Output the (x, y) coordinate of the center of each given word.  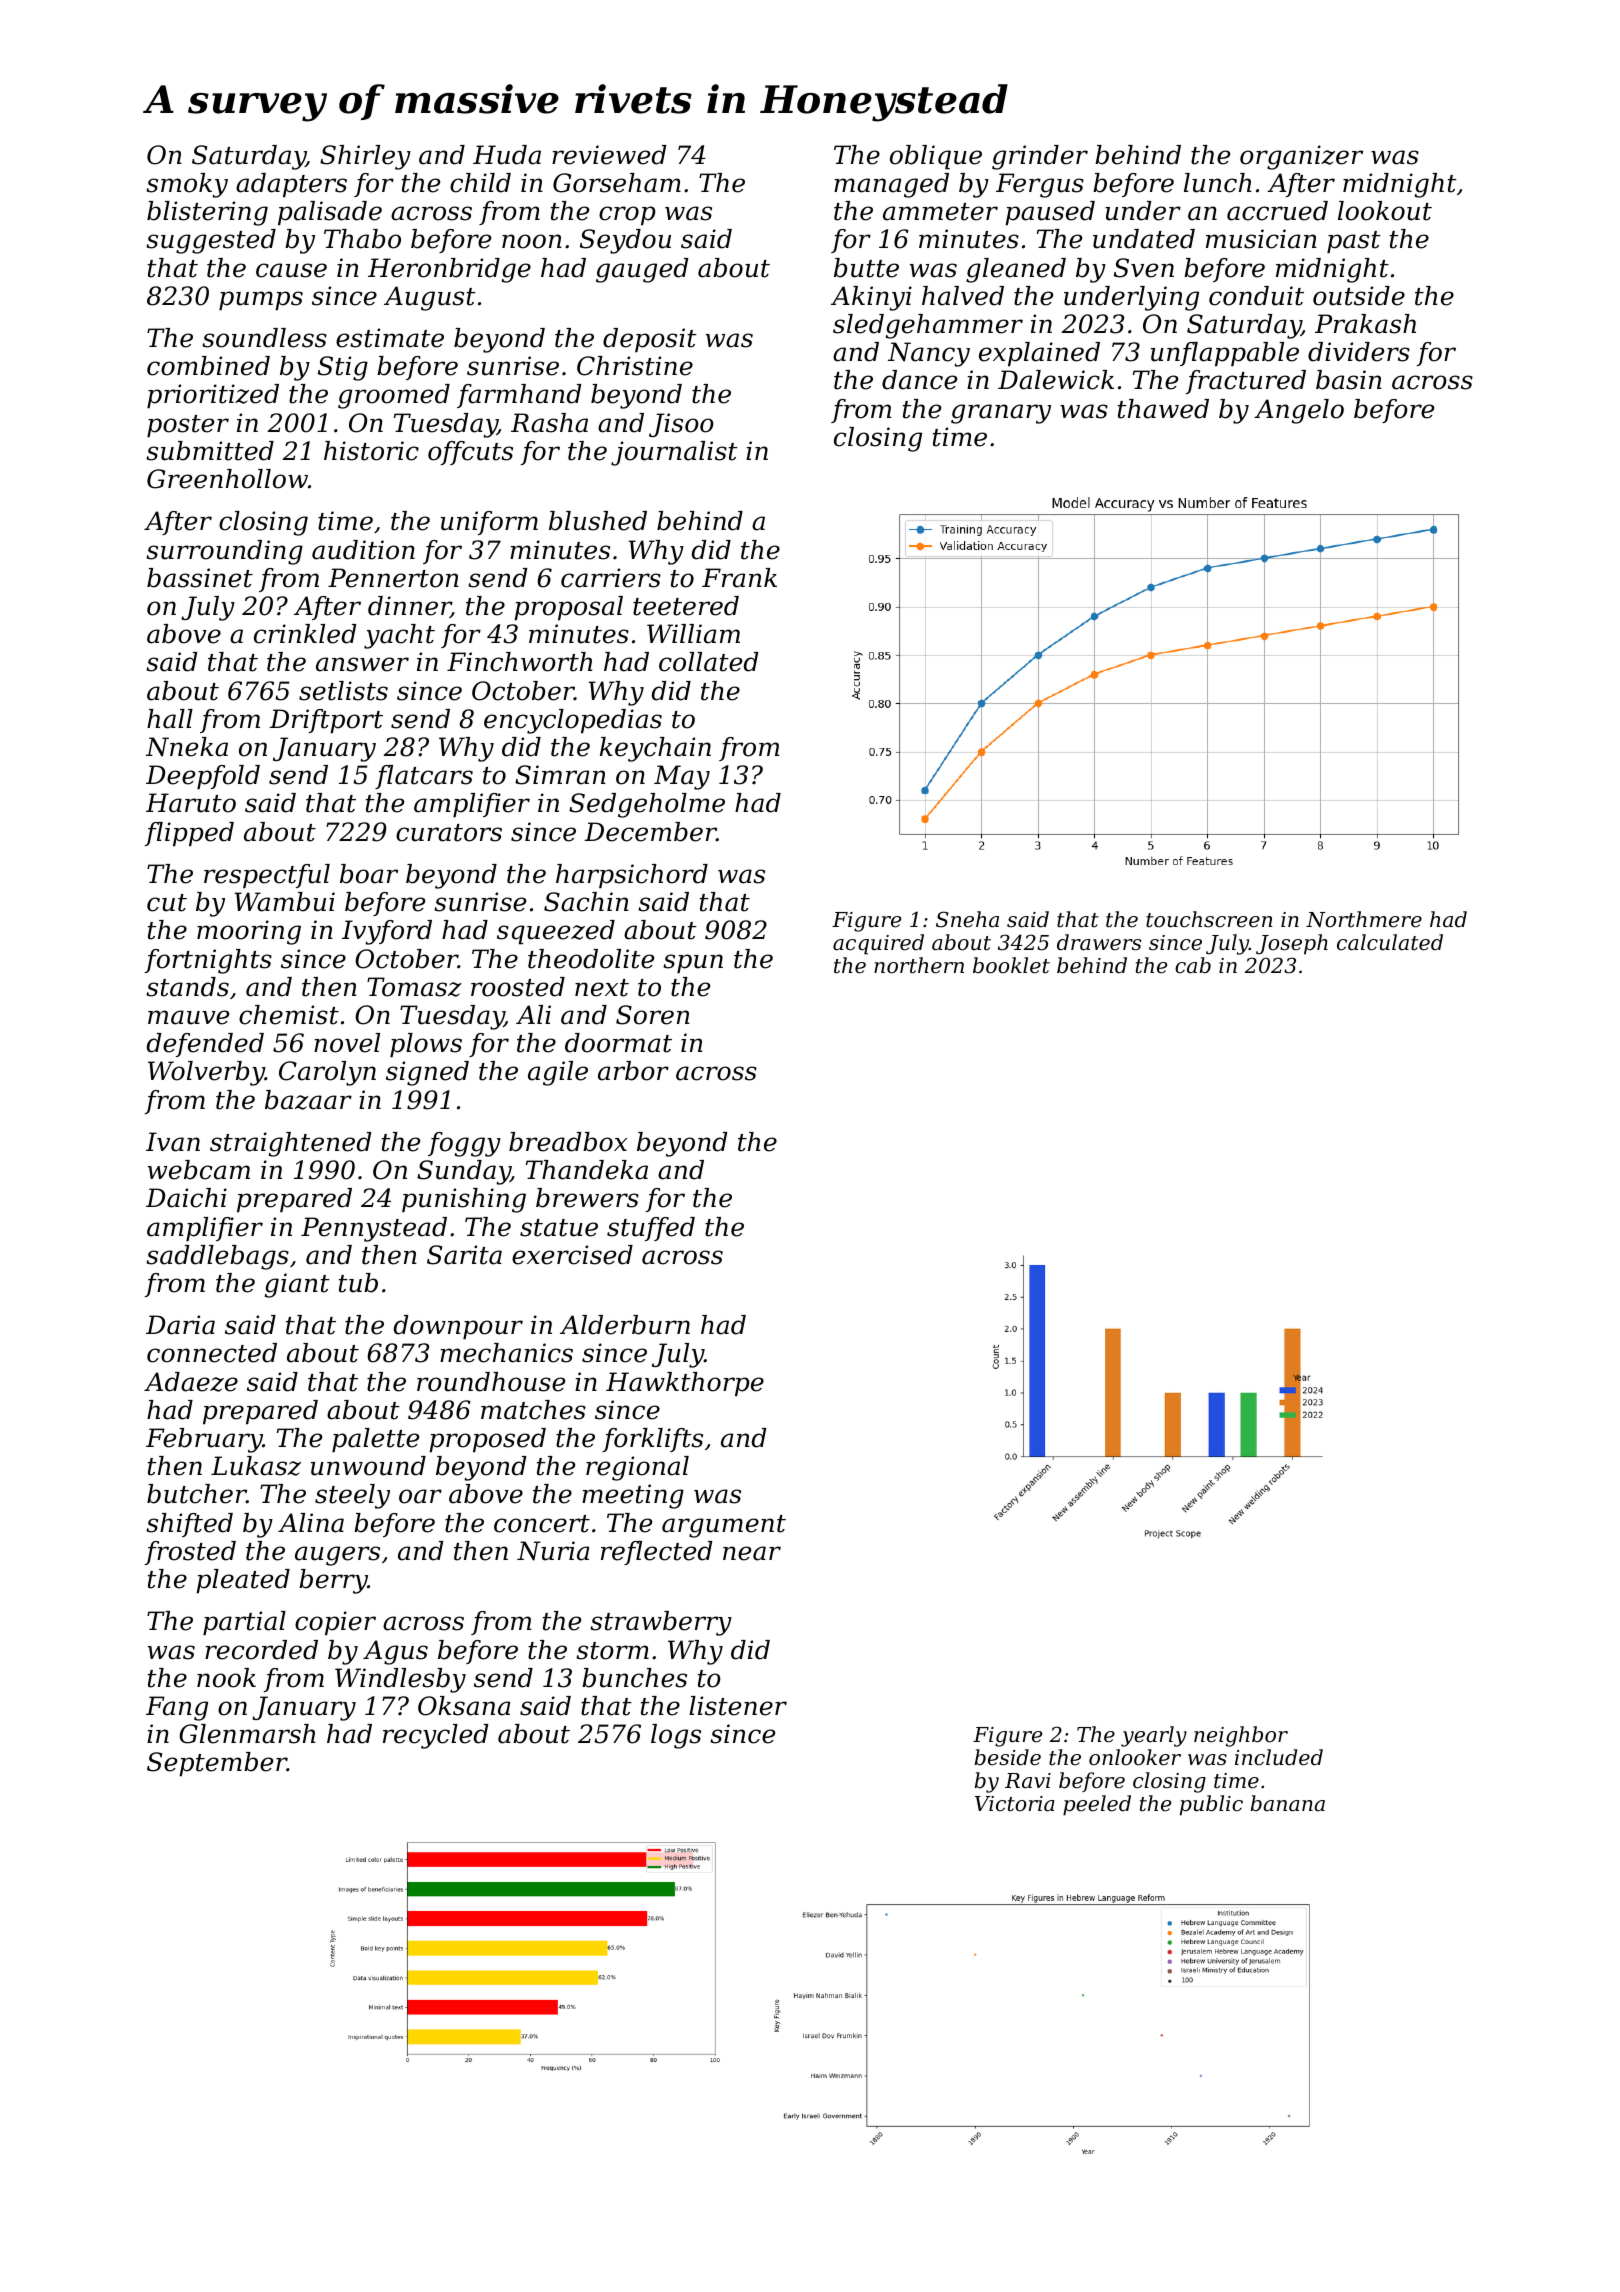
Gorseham (617, 183)
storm (612, 1651)
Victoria (1015, 1804)
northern (919, 965)
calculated (1390, 942)
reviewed (609, 155)
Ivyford (387, 932)
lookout (1385, 211)
